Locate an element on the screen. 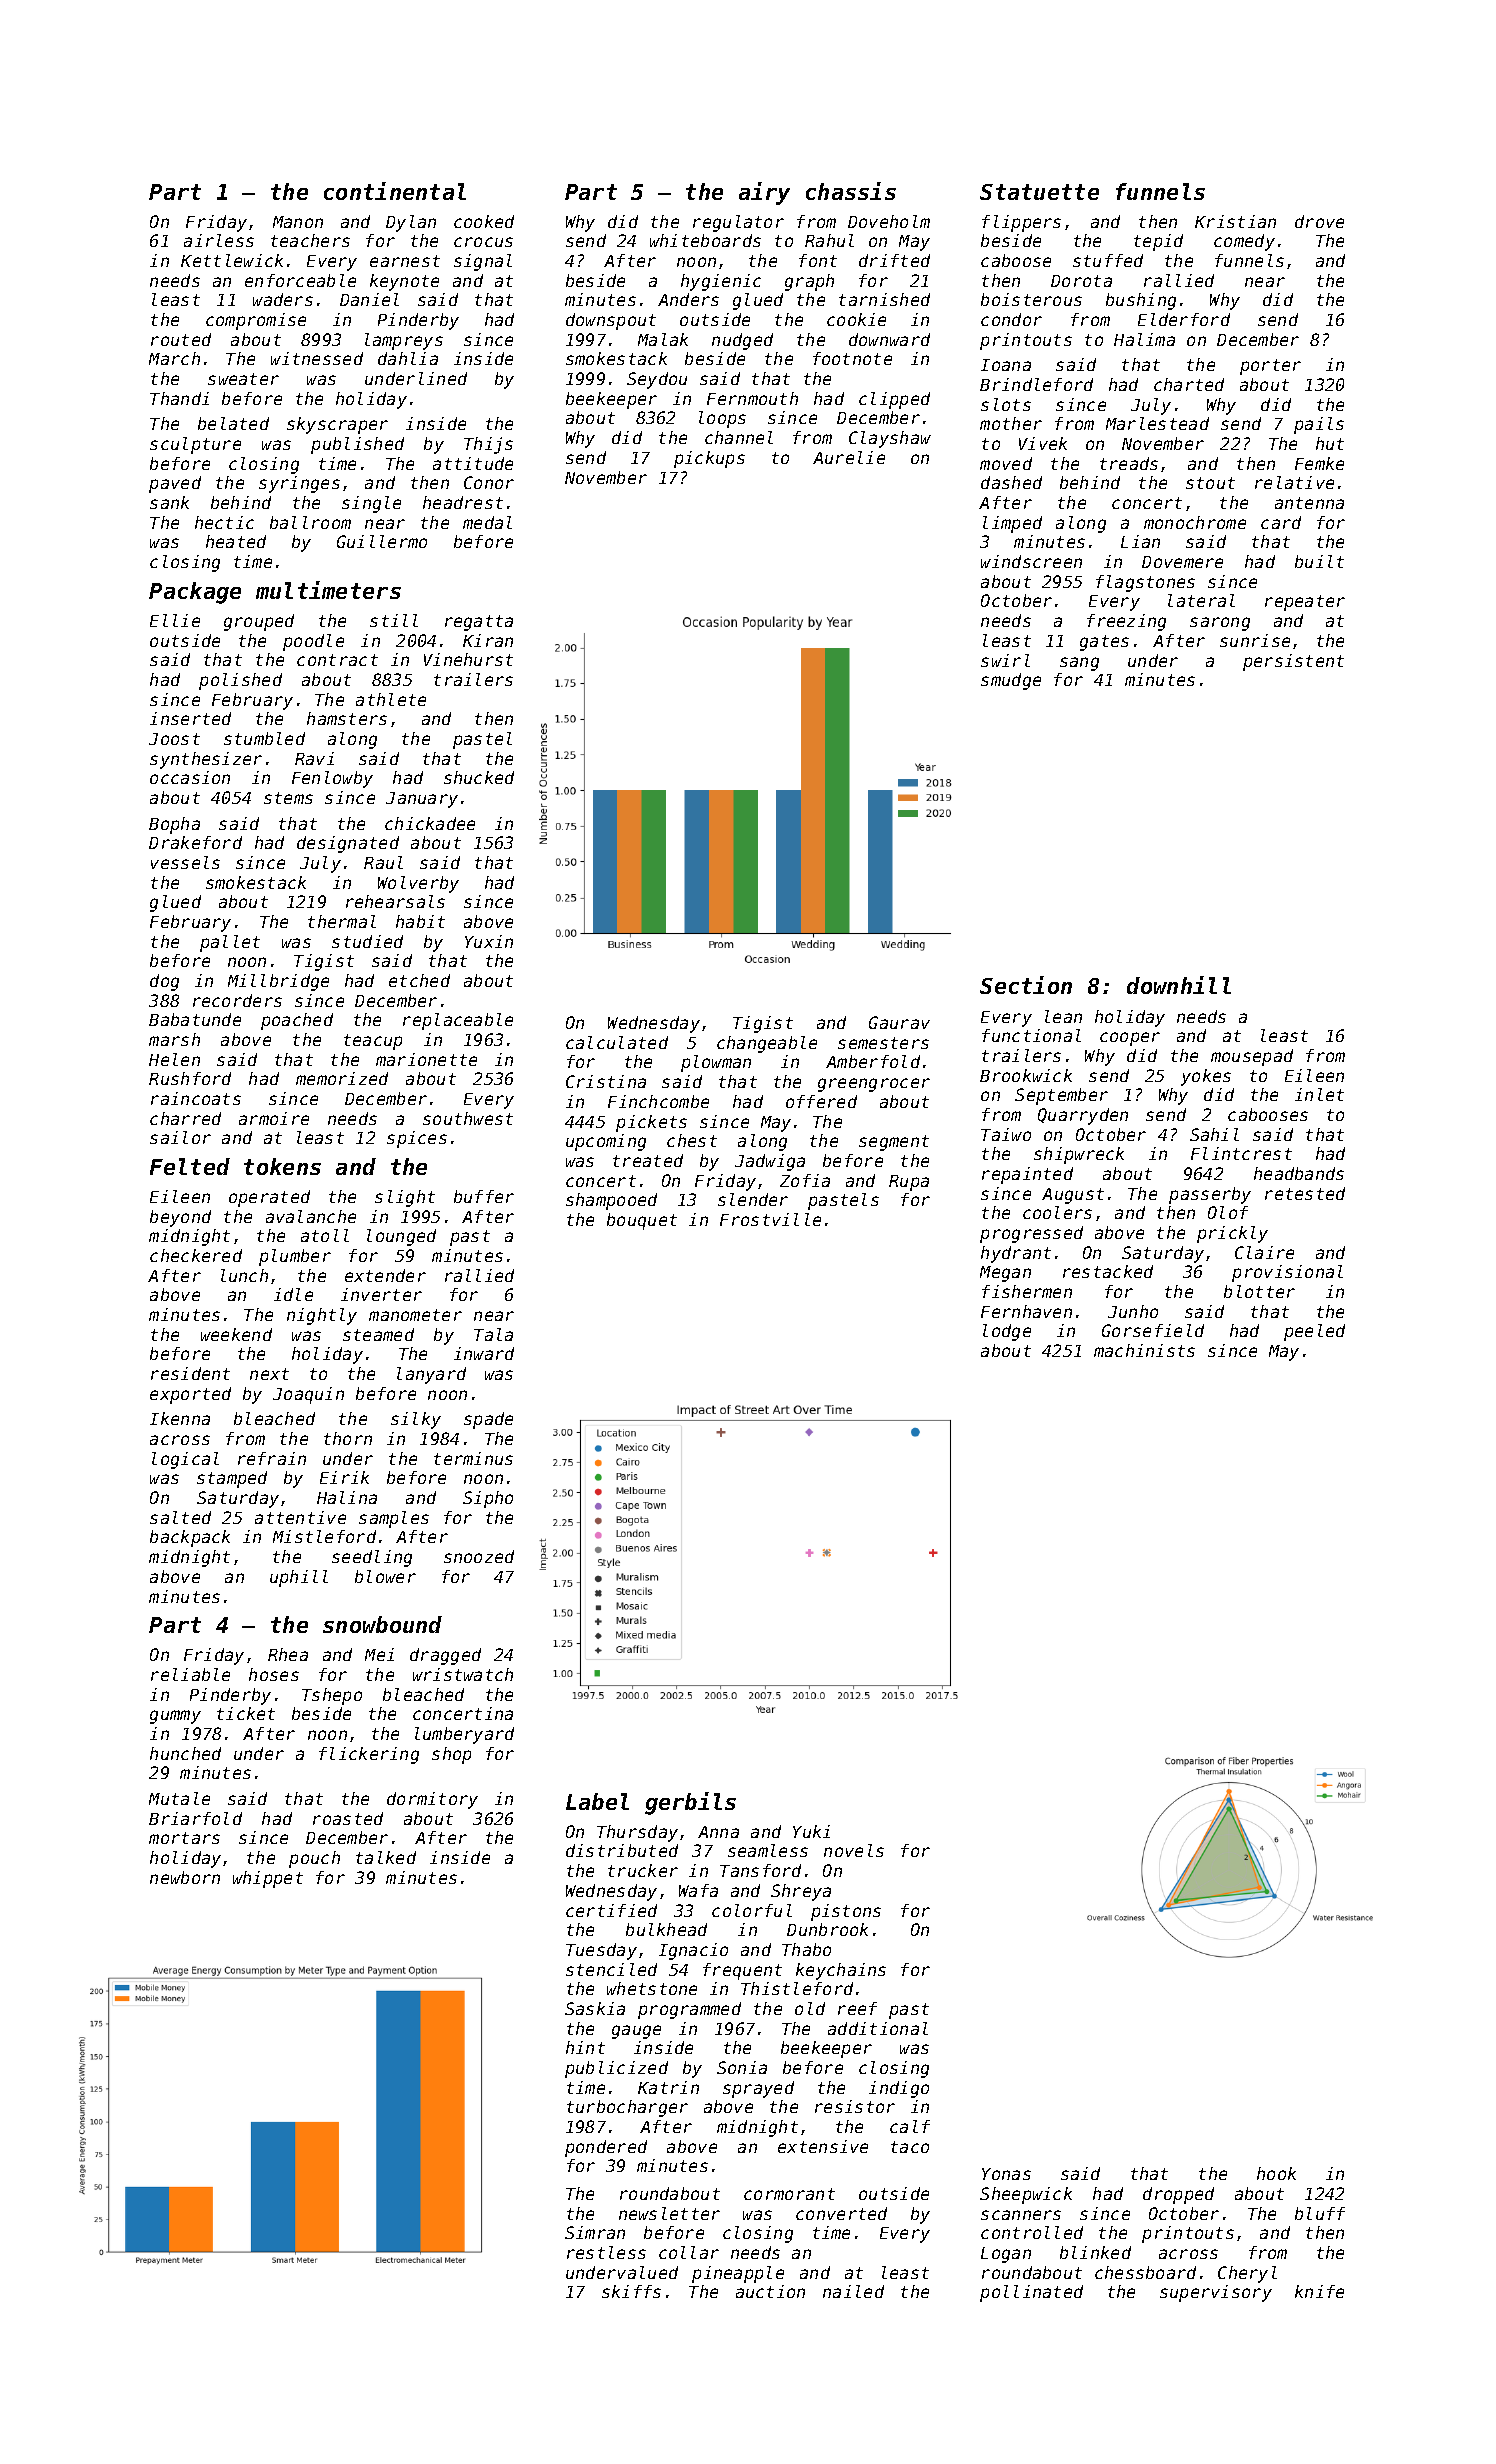 This screenshot has width=1496, height=2464. inlet is located at coordinates (1319, 1094).
